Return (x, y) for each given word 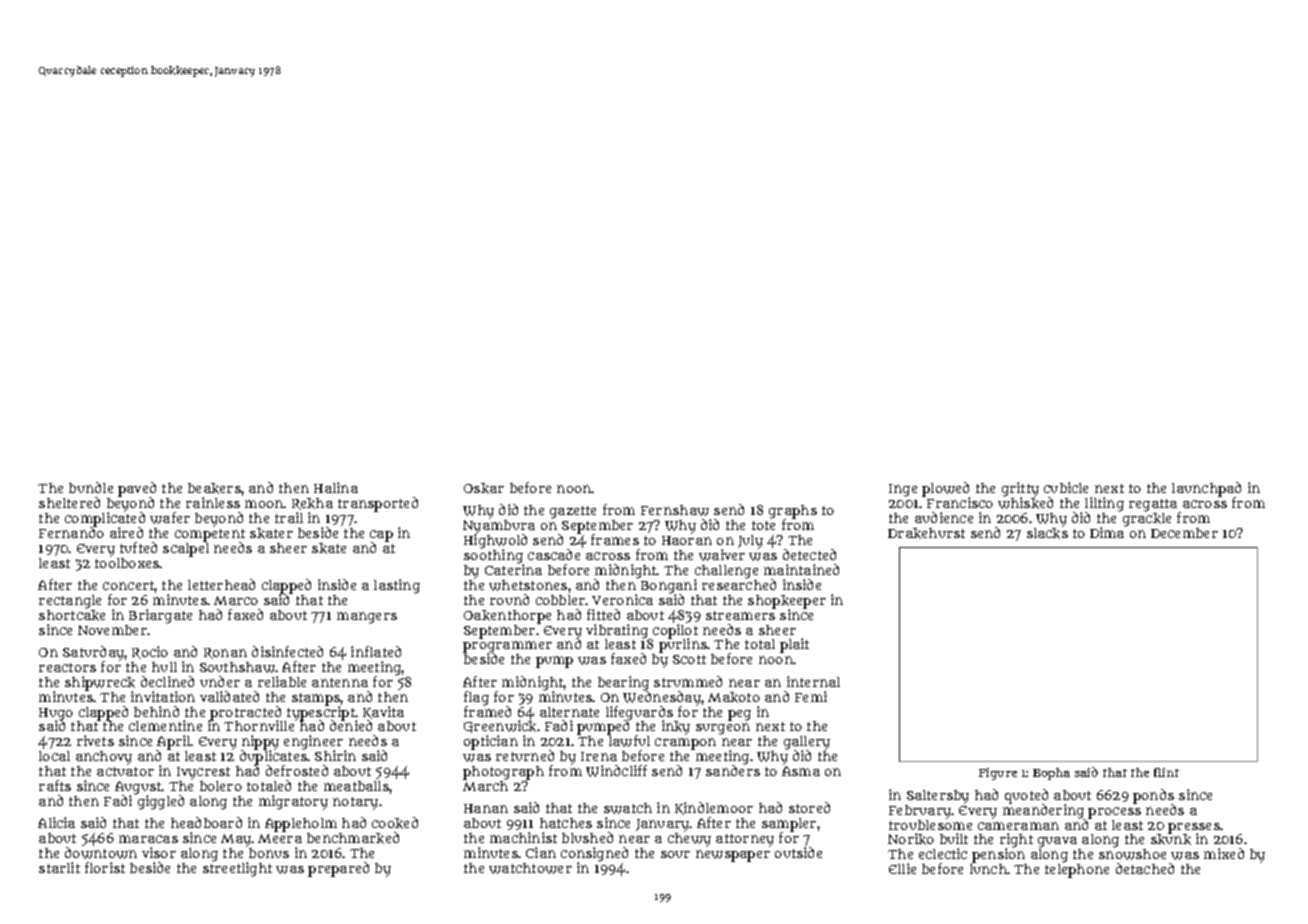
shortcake (72, 615)
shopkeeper (787, 602)
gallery (807, 743)
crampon (685, 744)
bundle (91, 487)
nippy (260, 742)
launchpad (1206, 489)
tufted (138, 547)
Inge (903, 490)
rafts (55, 785)
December (1184, 533)
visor (159, 852)
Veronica (622, 599)
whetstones (528, 585)
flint (1166, 772)
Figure (998, 774)
